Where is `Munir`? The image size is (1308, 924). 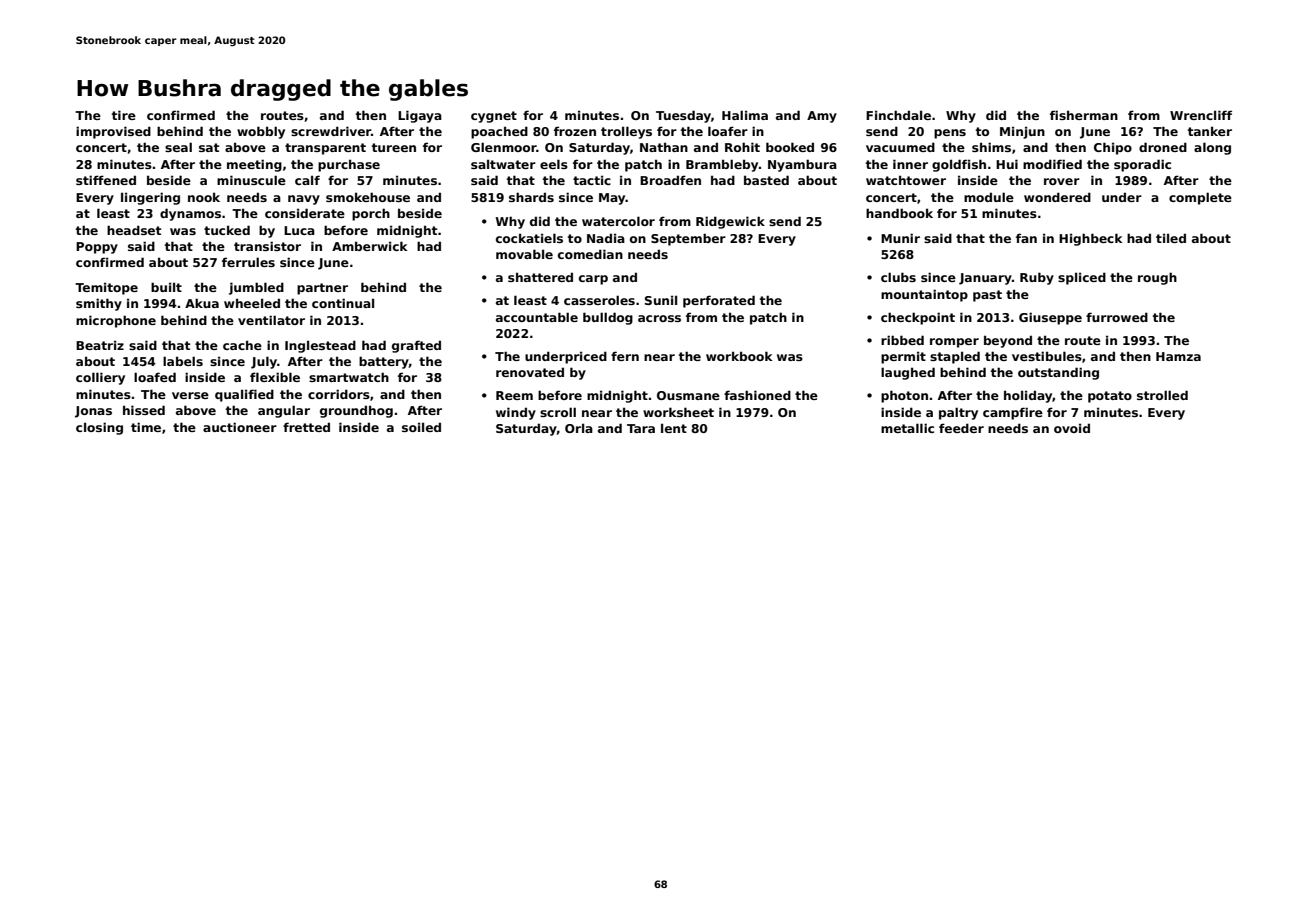 Munir is located at coordinates (900, 238).
